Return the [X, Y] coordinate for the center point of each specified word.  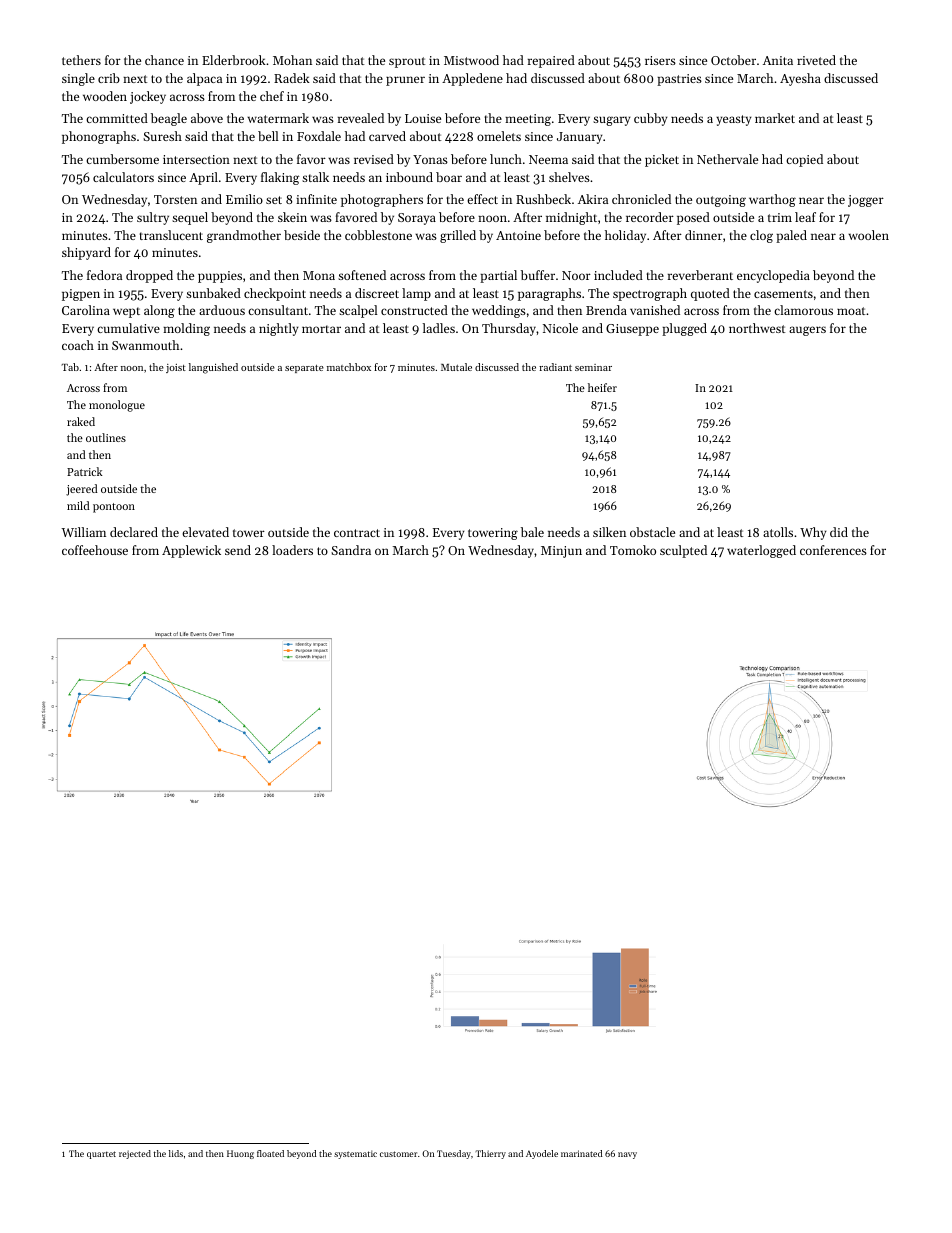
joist [176, 368]
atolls [778, 532]
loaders [292, 550]
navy [627, 1155]
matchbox [349, 367]
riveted [816, 60]
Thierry [490, 1154]
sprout [407, 62]
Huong [240, 1154]
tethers [81, 60]
